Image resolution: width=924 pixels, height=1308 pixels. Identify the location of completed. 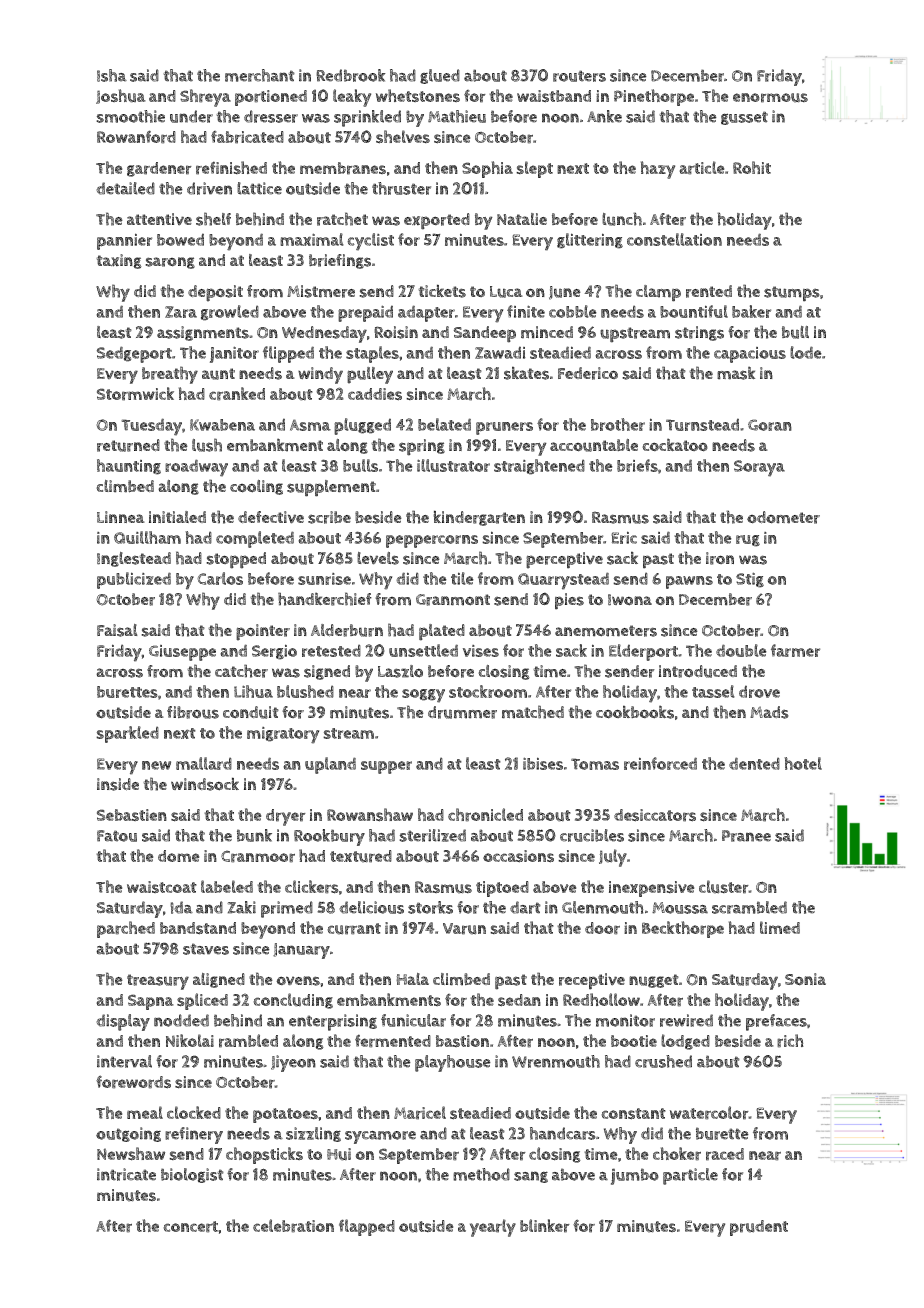
(255, 539).
